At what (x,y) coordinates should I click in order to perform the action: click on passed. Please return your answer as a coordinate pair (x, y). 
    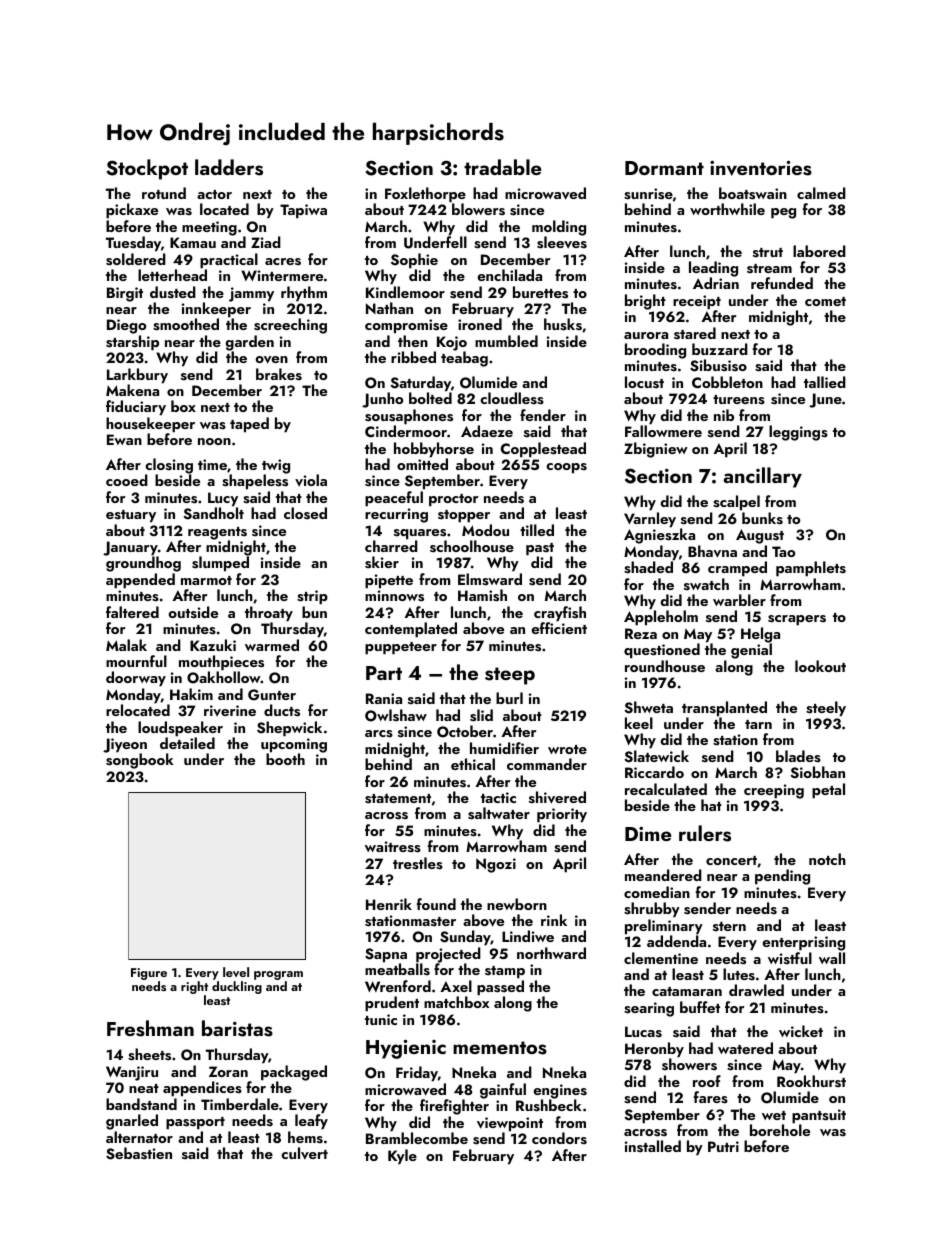
    Looking at the image, I should click on (500, 988).
